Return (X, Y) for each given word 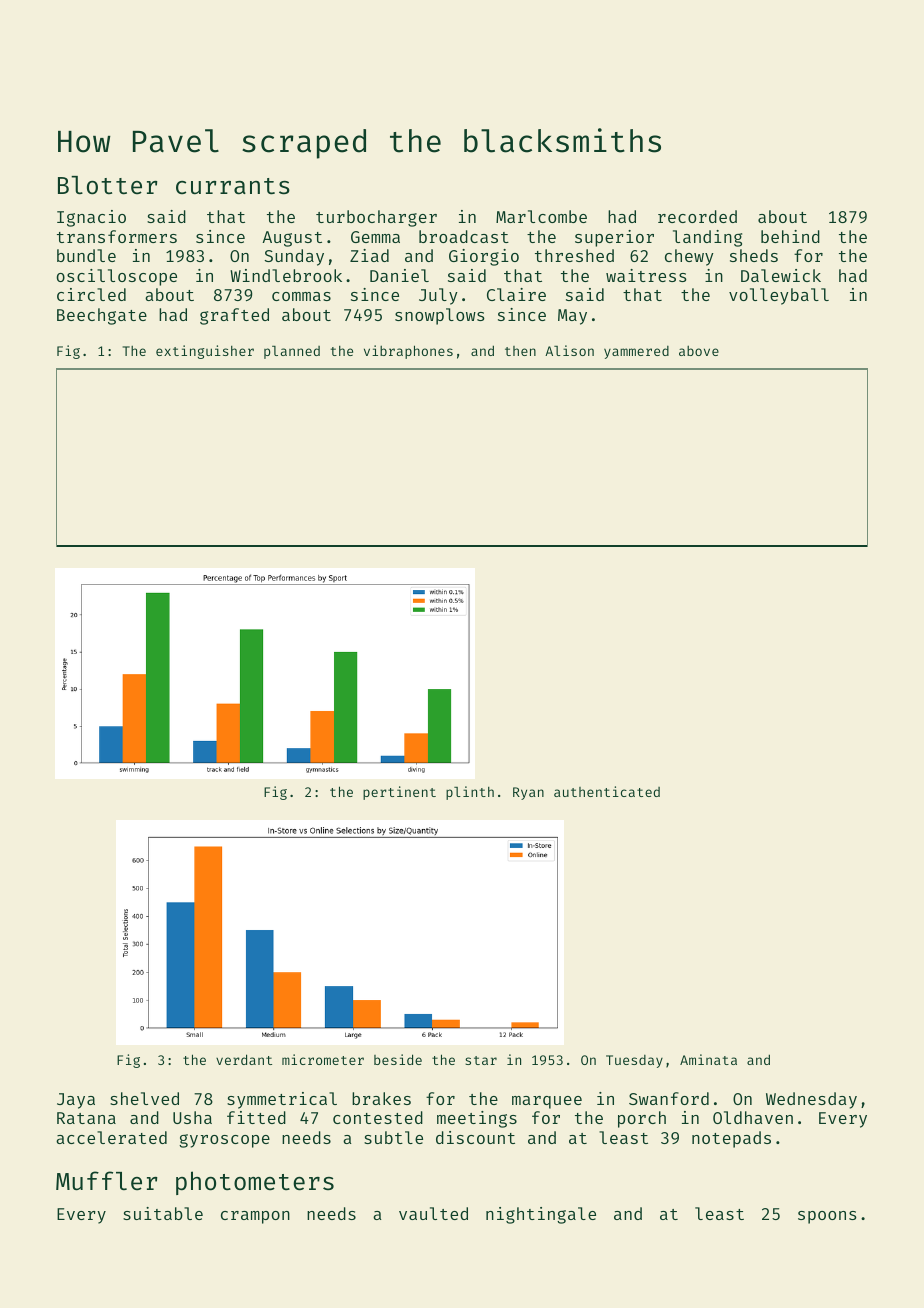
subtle (393, 1137)
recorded (697, 216)
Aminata (708, 1059)
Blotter (108, 185)
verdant (244, 1059)
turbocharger (376, 218)
